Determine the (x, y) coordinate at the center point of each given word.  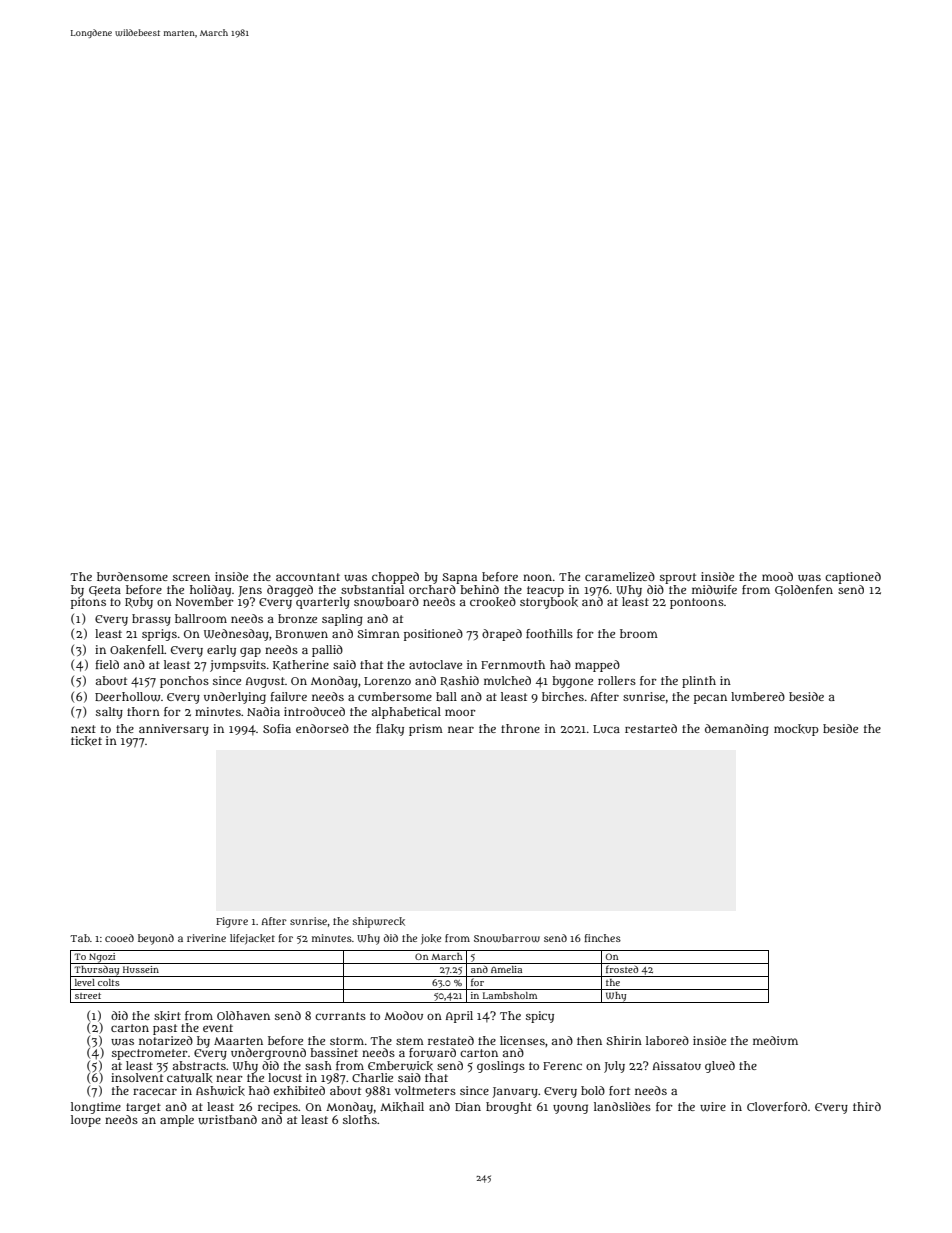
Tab (80, 938)
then (589, 1040)
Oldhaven (243, 1015)
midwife (714, 590)
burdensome (132, 576)
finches (602, 938)
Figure (232, 922)
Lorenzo (387, 681)
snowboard (386, 602)
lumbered (758, 696)
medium (775, 1040)
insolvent (137, 1077)
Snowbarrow (507, 938)
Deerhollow (128, 697)
